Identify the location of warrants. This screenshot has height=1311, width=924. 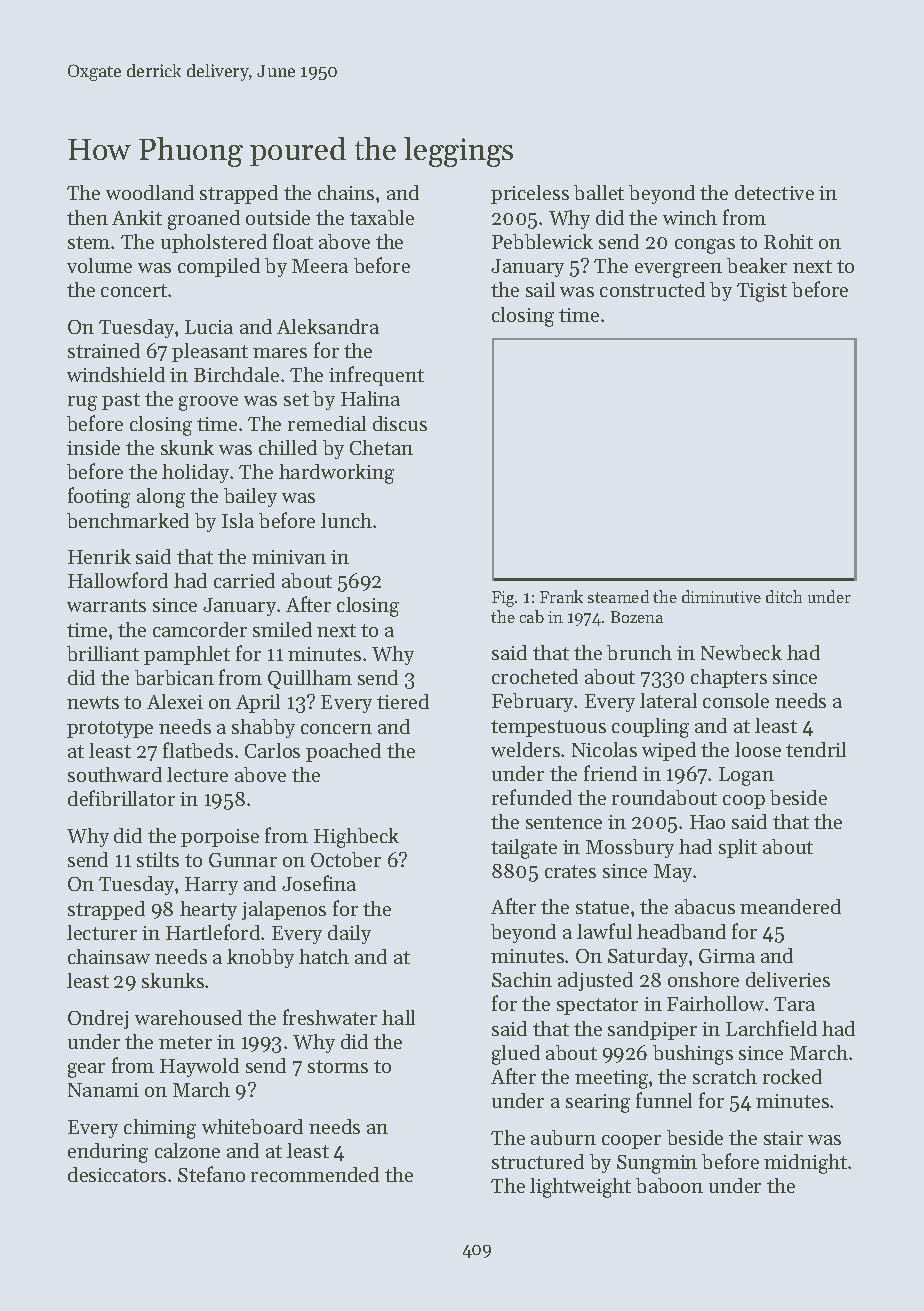
(106, 605).
